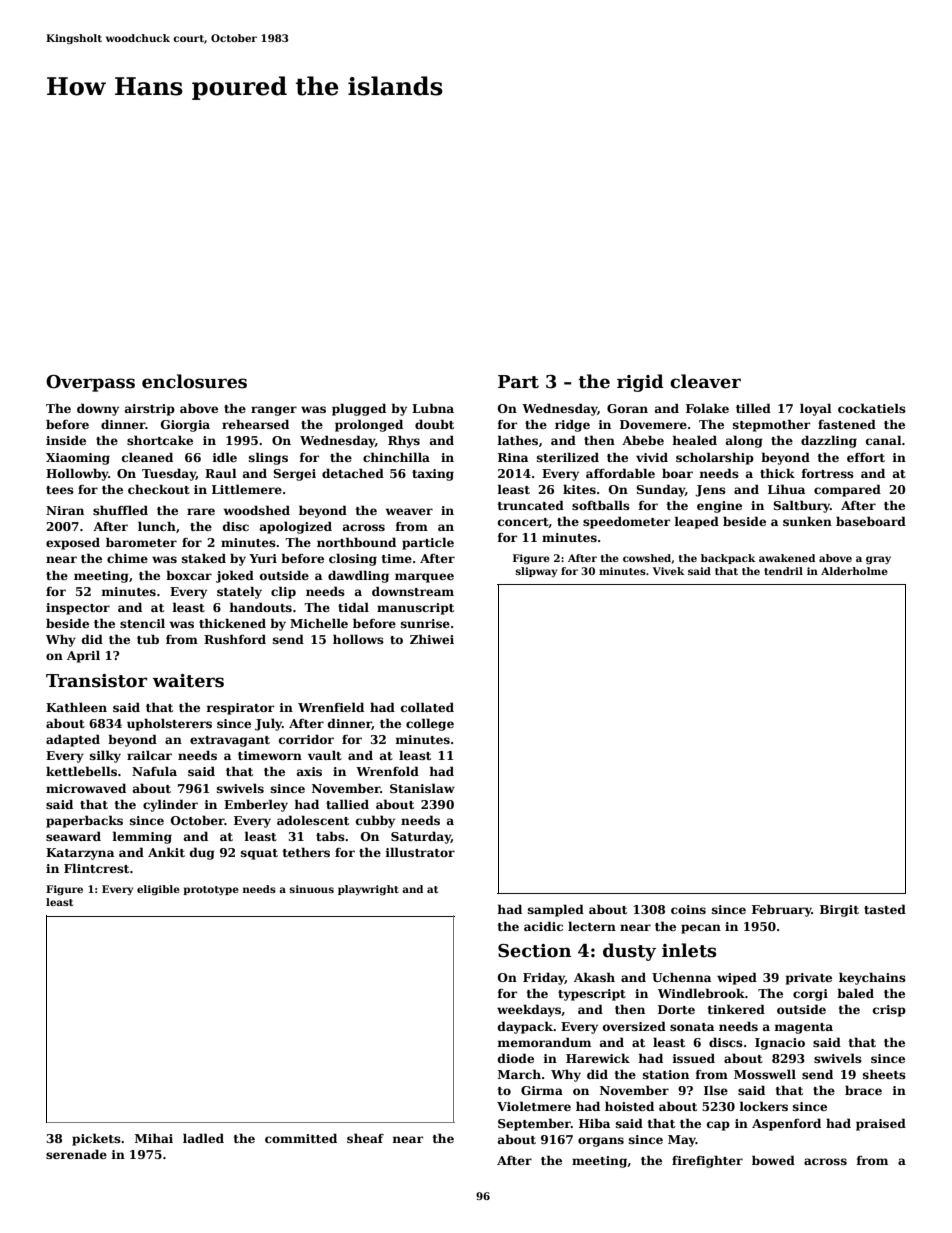  What do you see at coordinates (432, 639) in the screenshot?
I see `Zhiwei` at bounding box center [432, 639].
